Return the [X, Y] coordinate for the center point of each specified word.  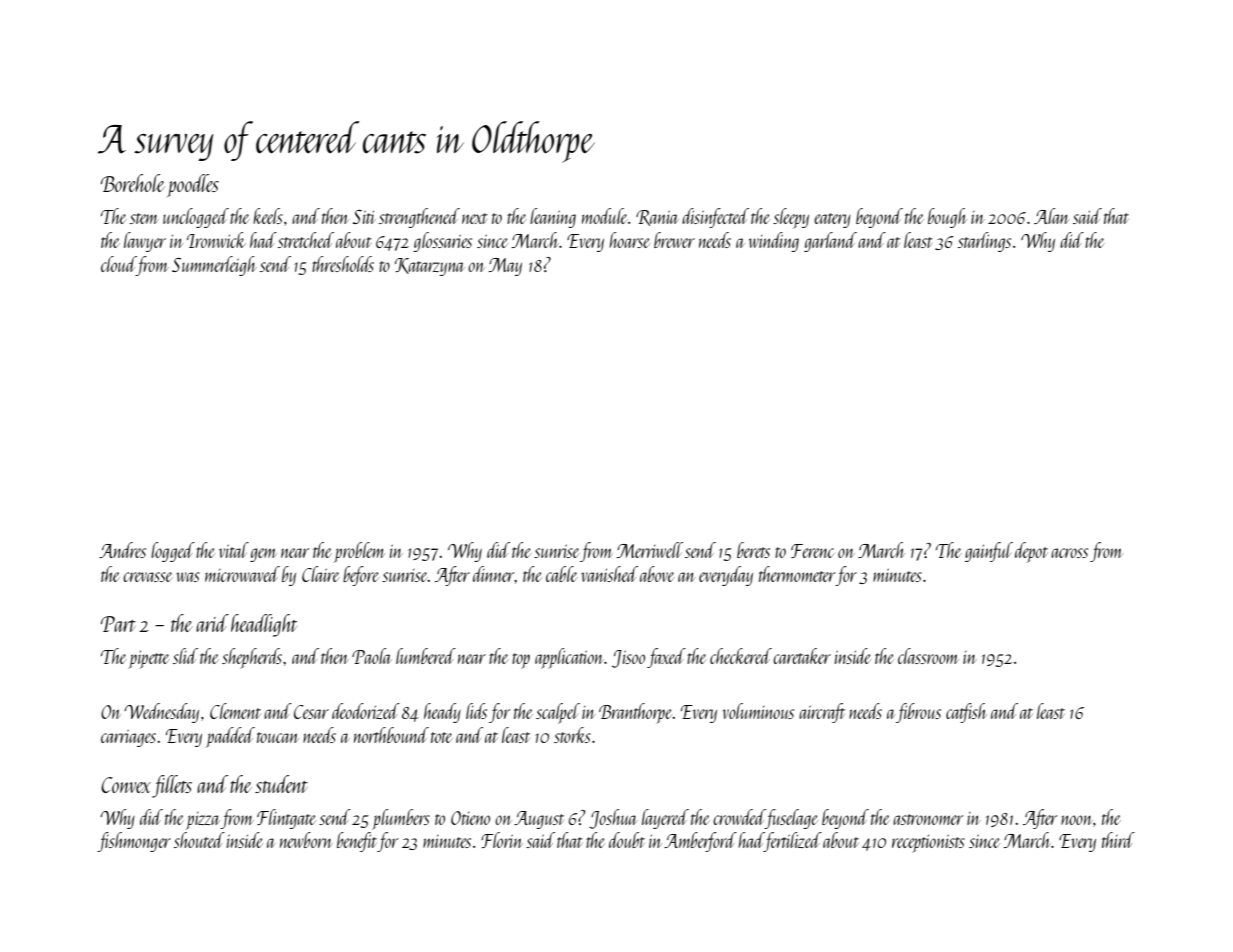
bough [947, 218]
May [505, 267]
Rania [657, 218]
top [521, 661]
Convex [126, 785]
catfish [966, 713]
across [1069, 553]
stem [144, 218]
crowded [739, 817]
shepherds [252, 658]
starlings [984, 242]
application [569, 658]
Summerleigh [214, 266]
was [188, 577]
